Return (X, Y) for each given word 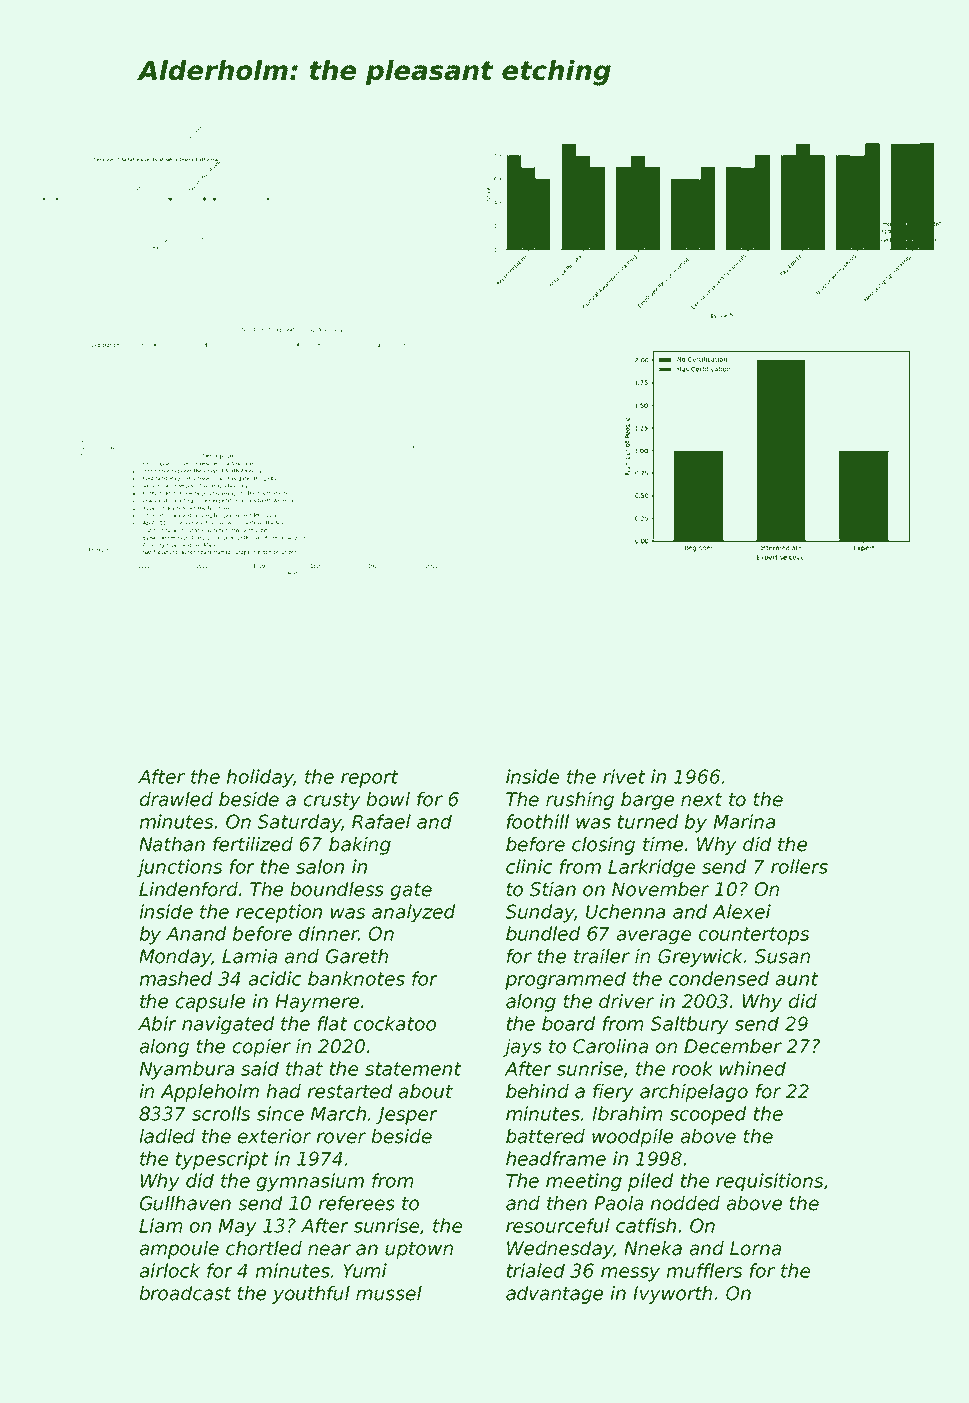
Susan (782, 956)
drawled (176, 799)
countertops (754, 936)
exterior (274, 1136)
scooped (708, 1115)
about (426, 1091)
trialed (535, 1270)
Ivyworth (672, 1295)
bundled (543, 933)
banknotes (356, 978)
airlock (170, 1270)
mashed (176, 978)
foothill (538, 821)
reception (279, 913)
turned (647, 821)
